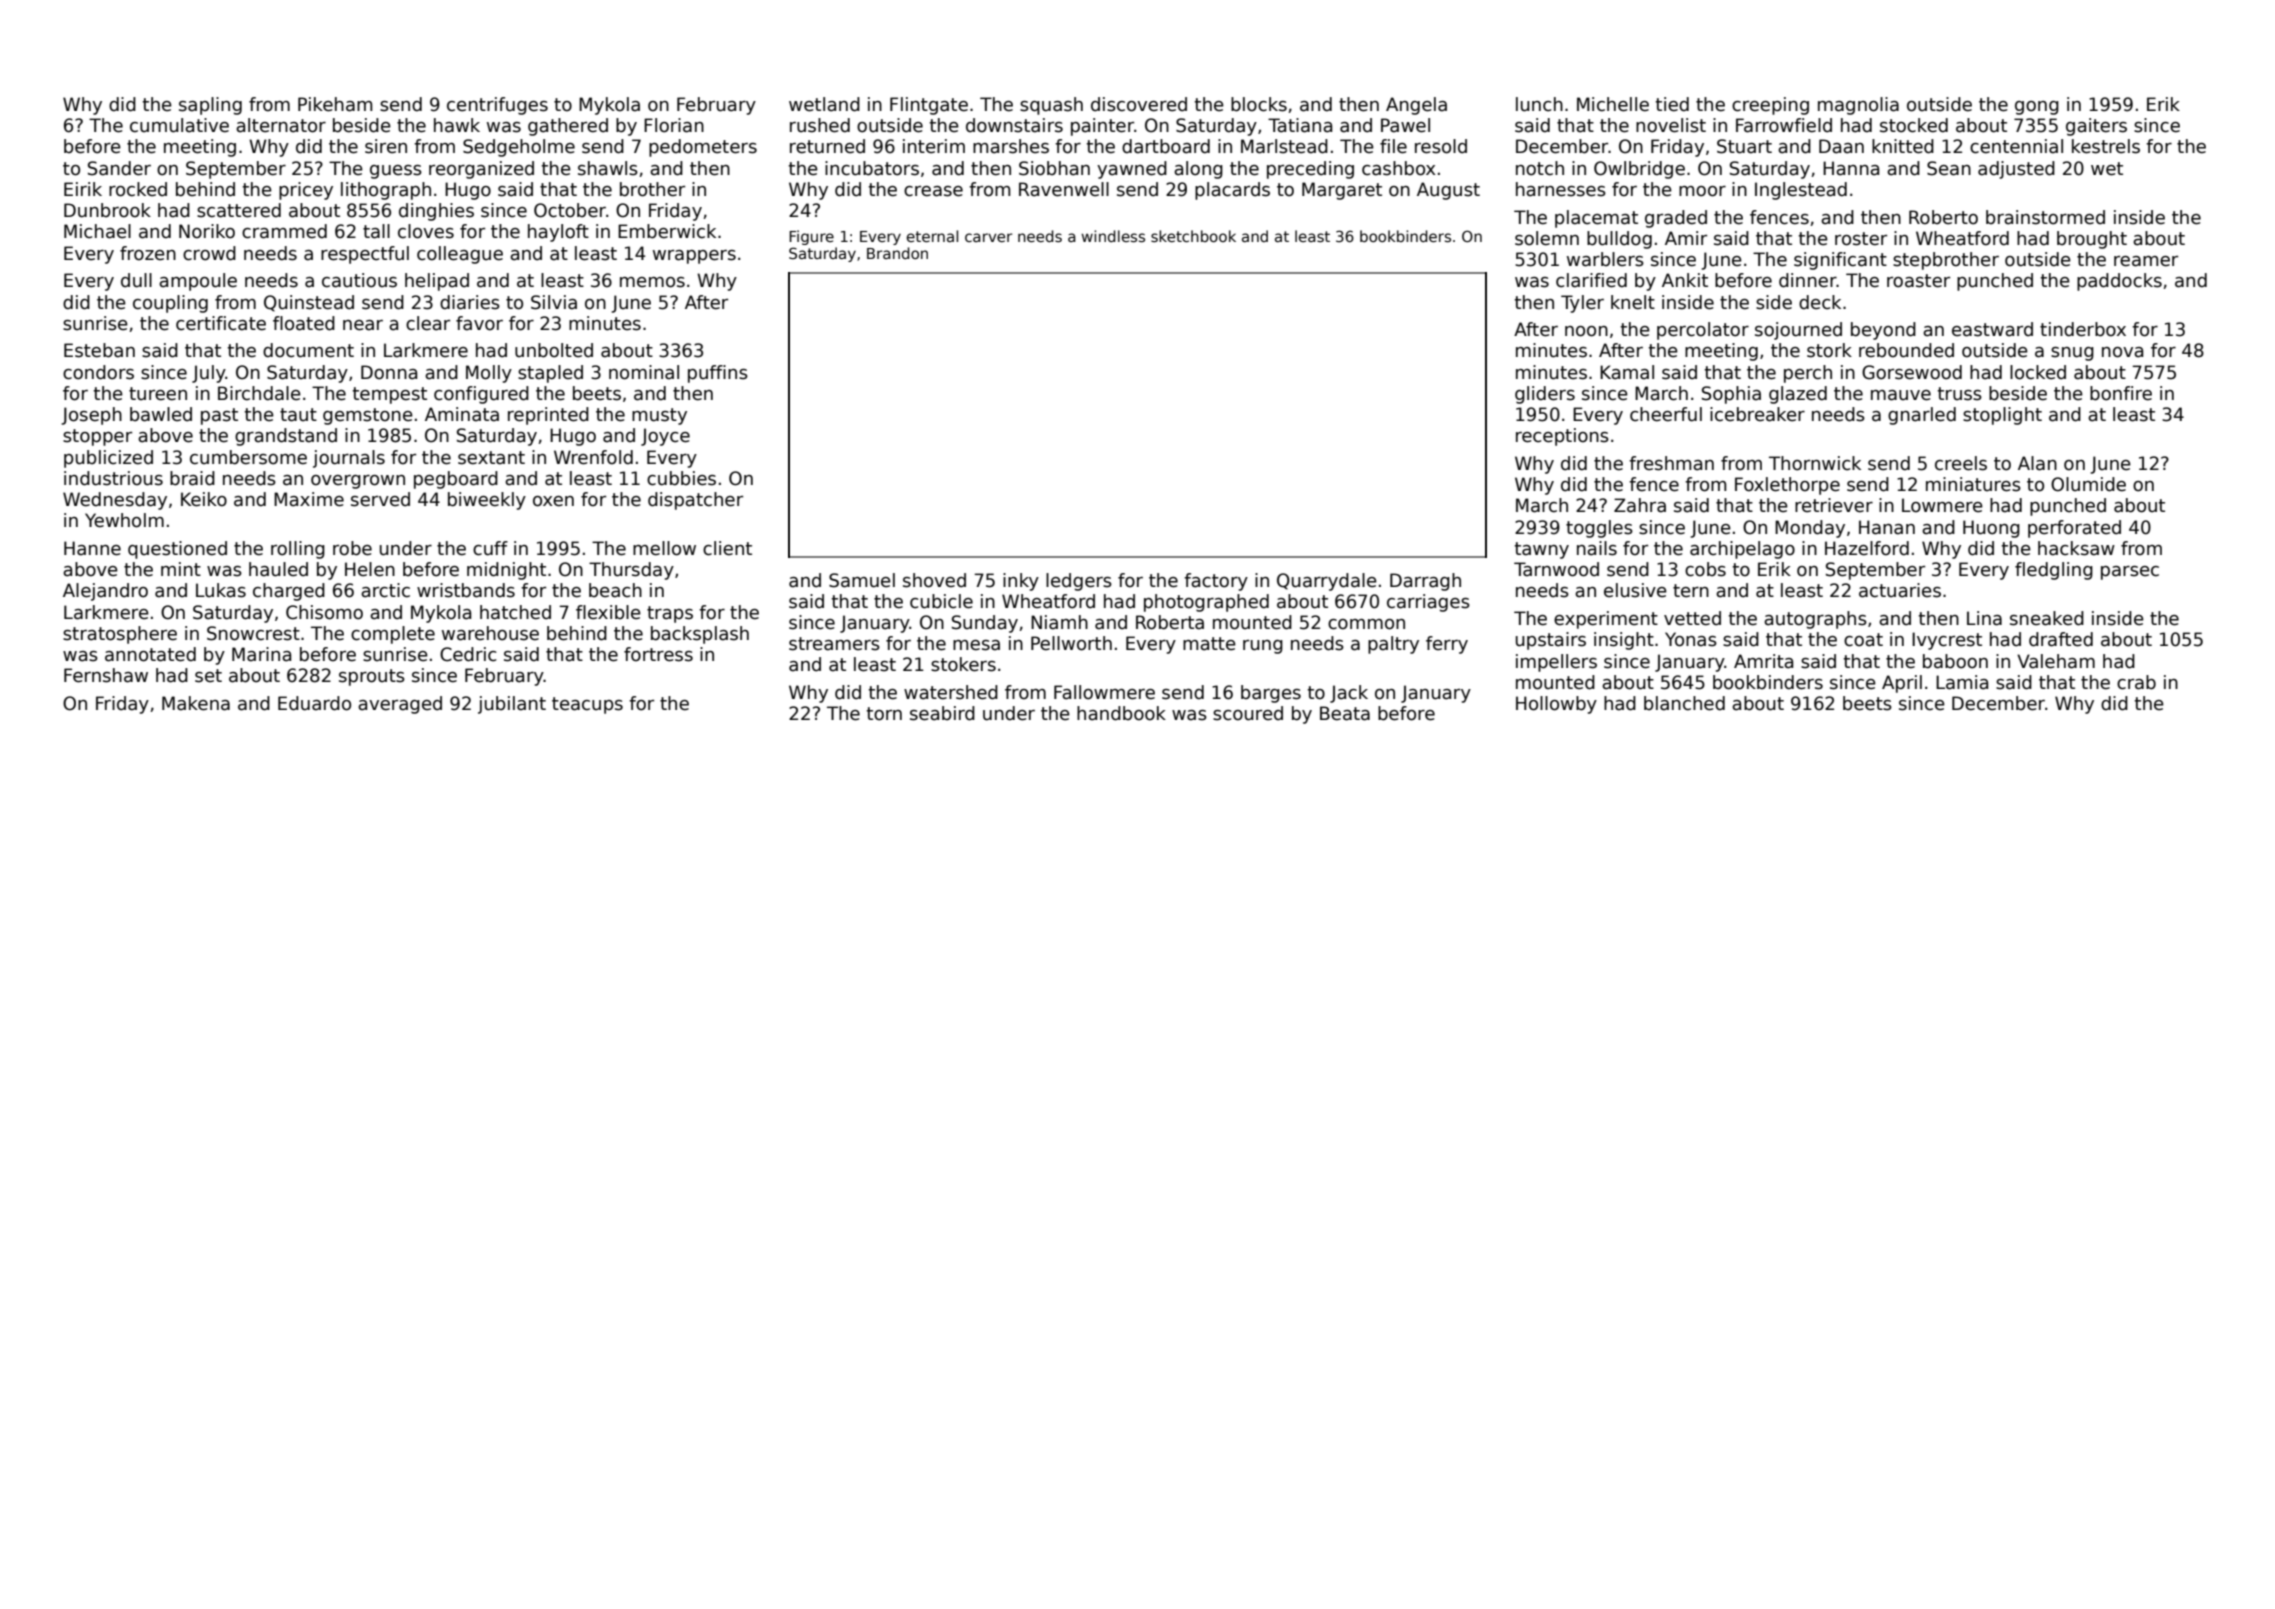  Describe the element at coordinates (1992, 329) in the screenshot. I see `eastward` at that location.
